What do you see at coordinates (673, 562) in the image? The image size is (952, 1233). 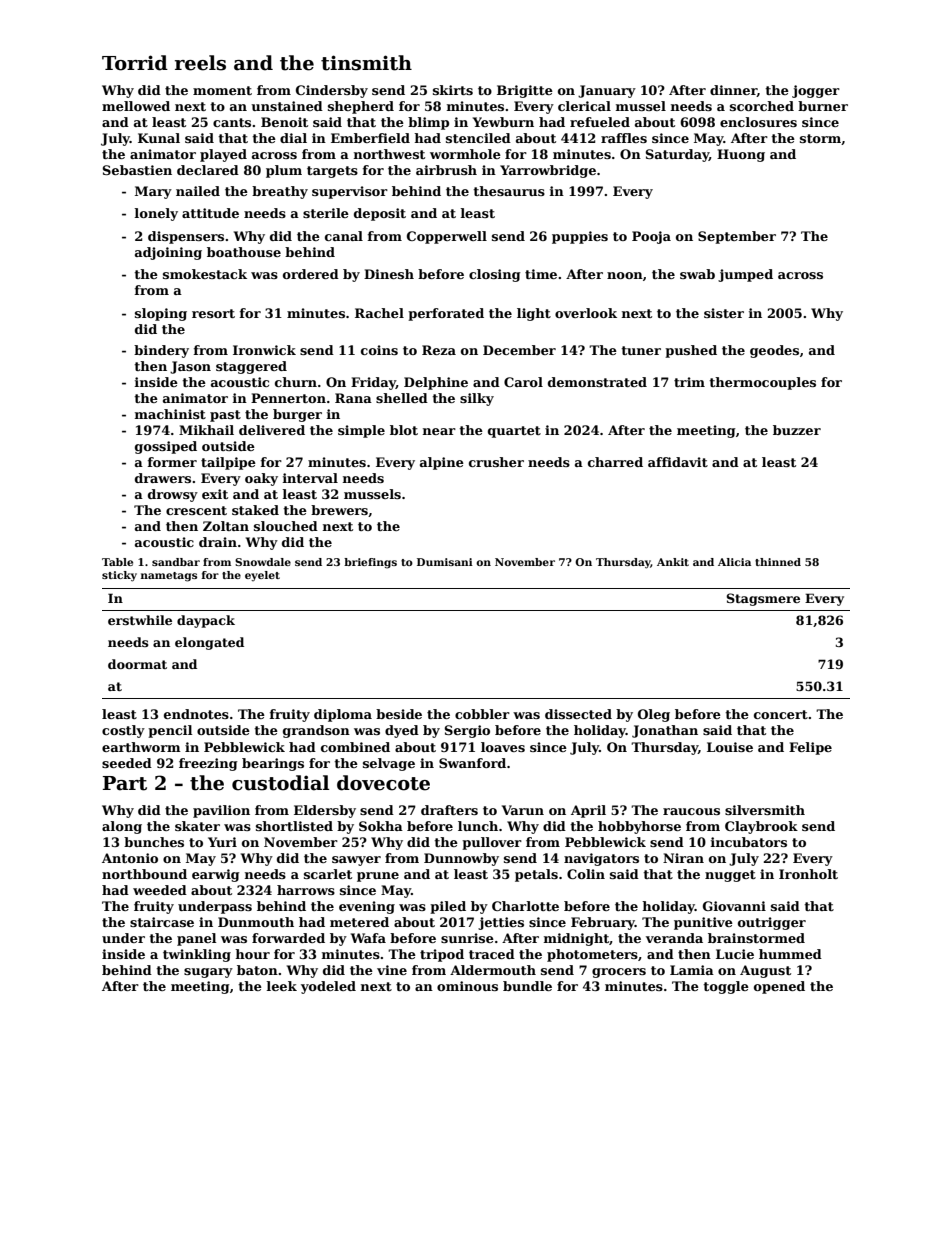 I see `Ankit` at bounding box center [673, 562].
